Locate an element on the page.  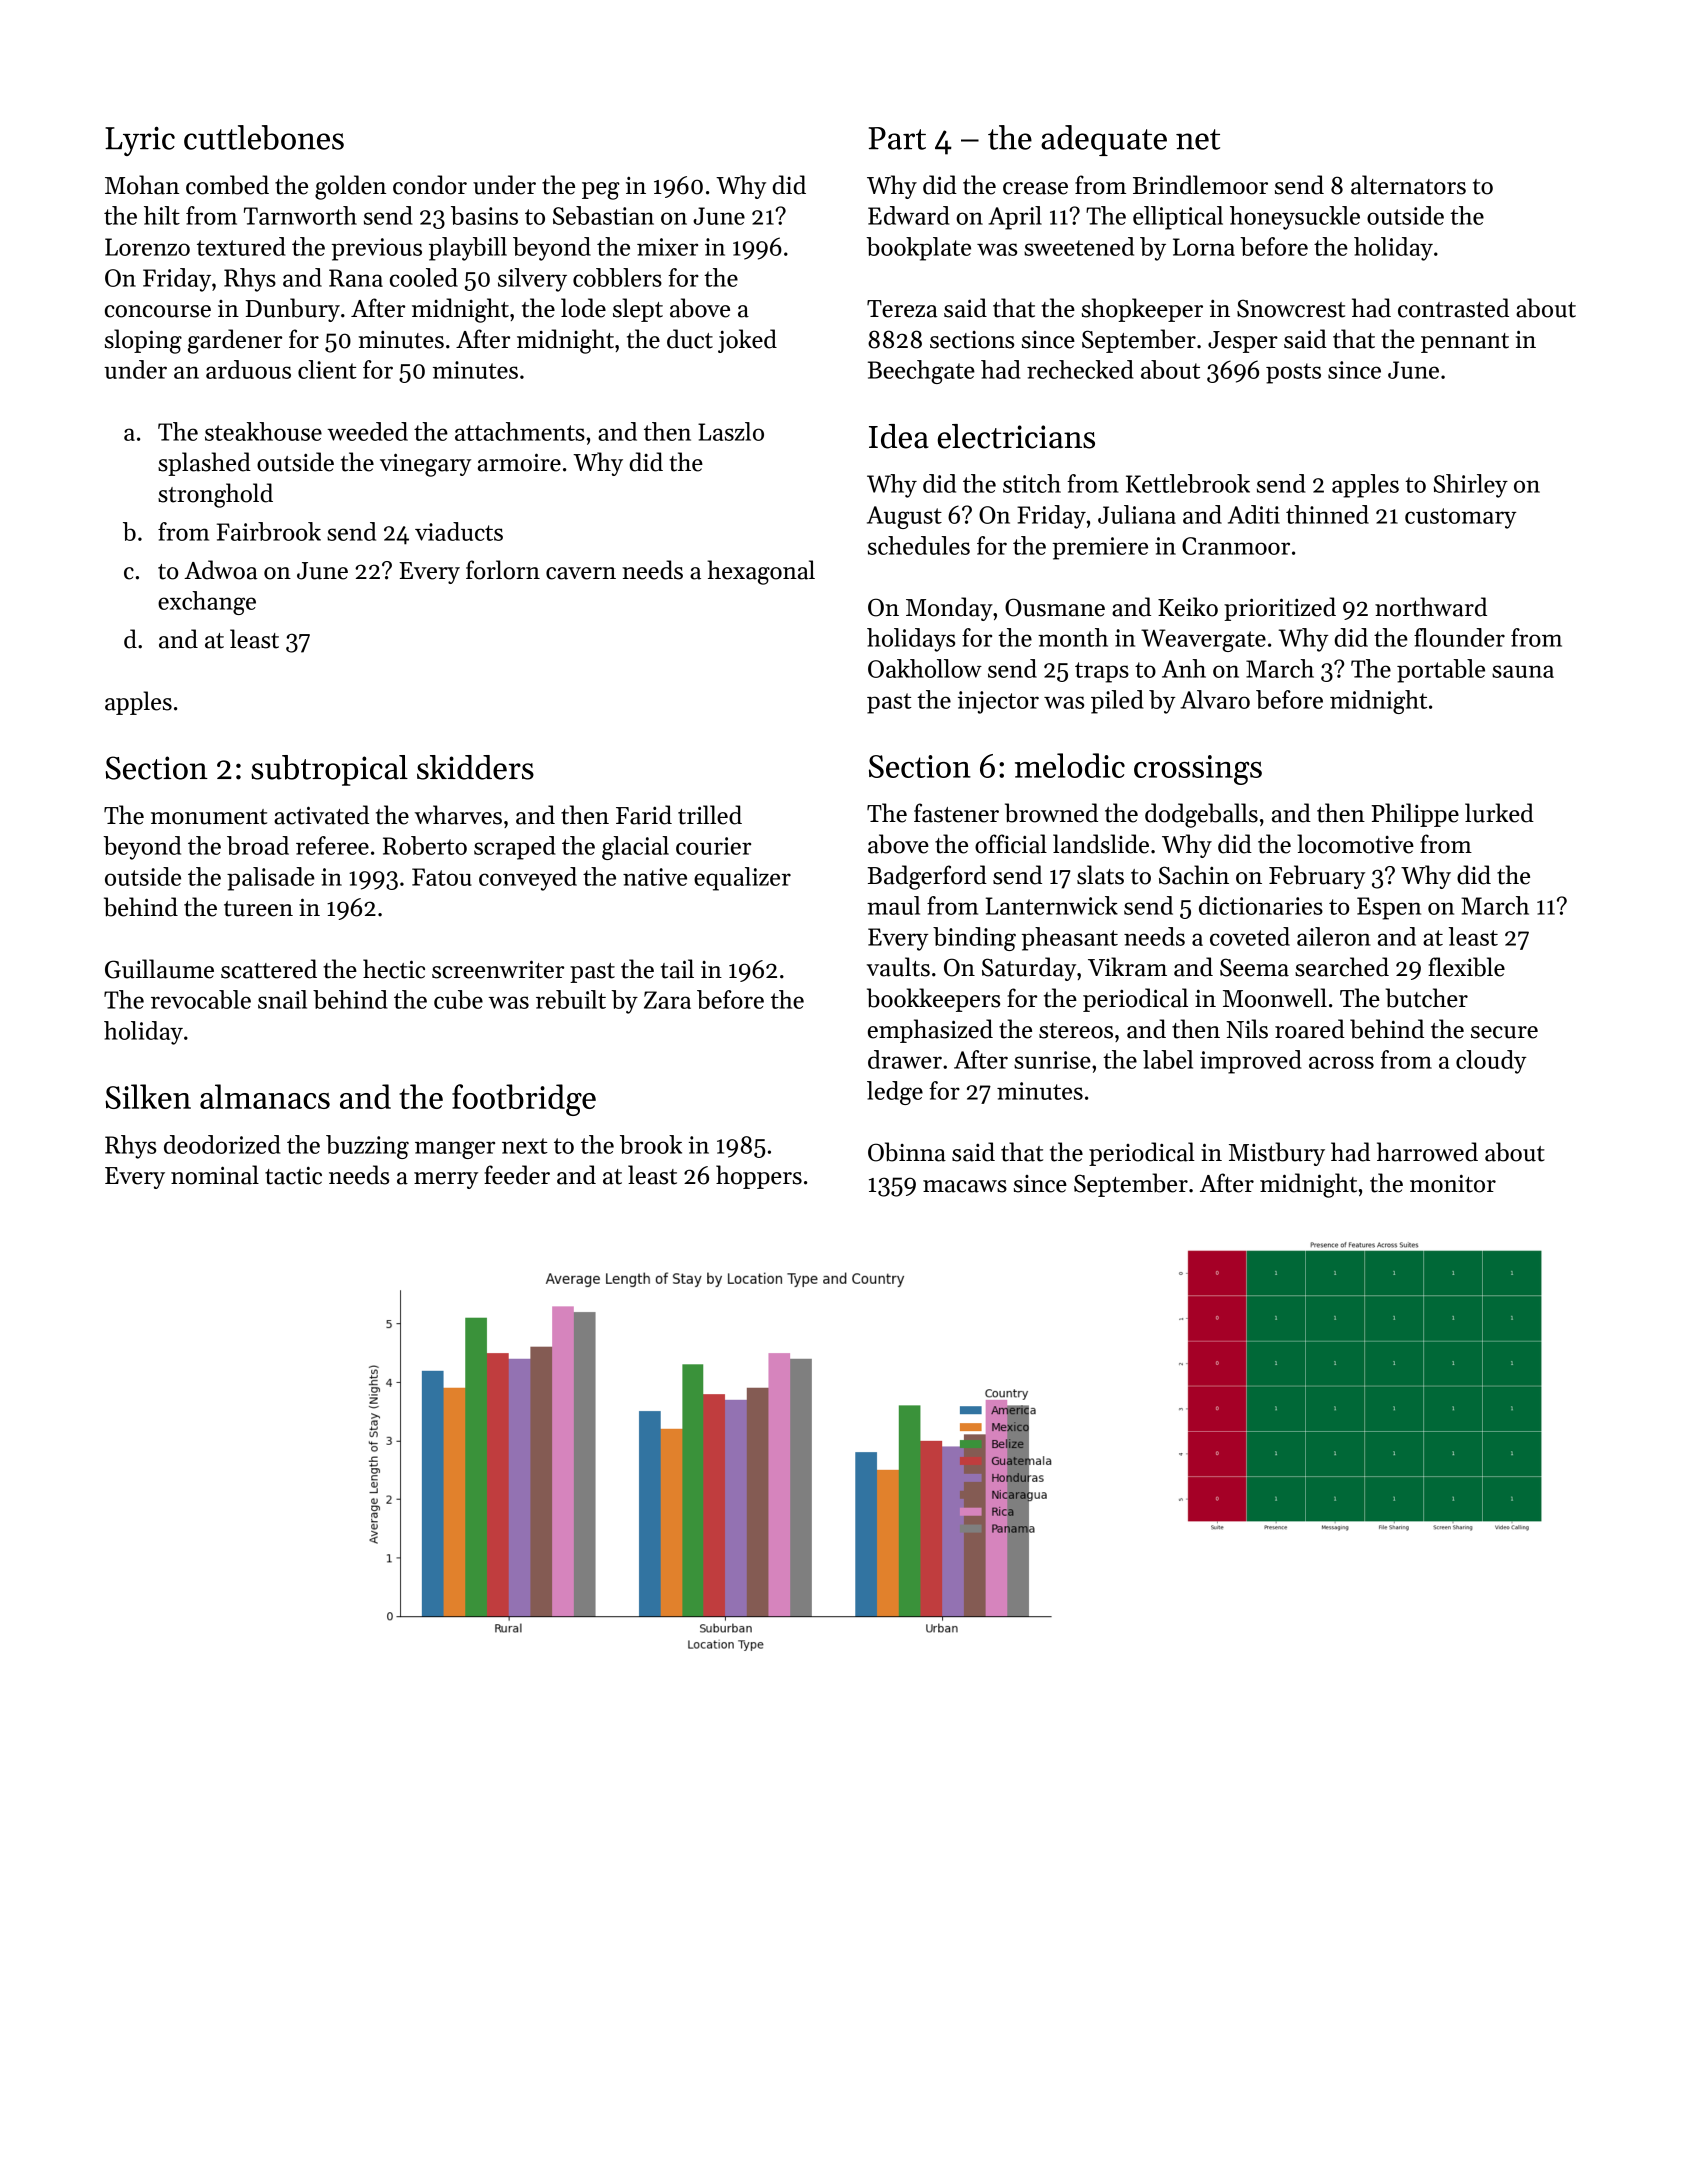
client is located at coordinates (327, 369).
